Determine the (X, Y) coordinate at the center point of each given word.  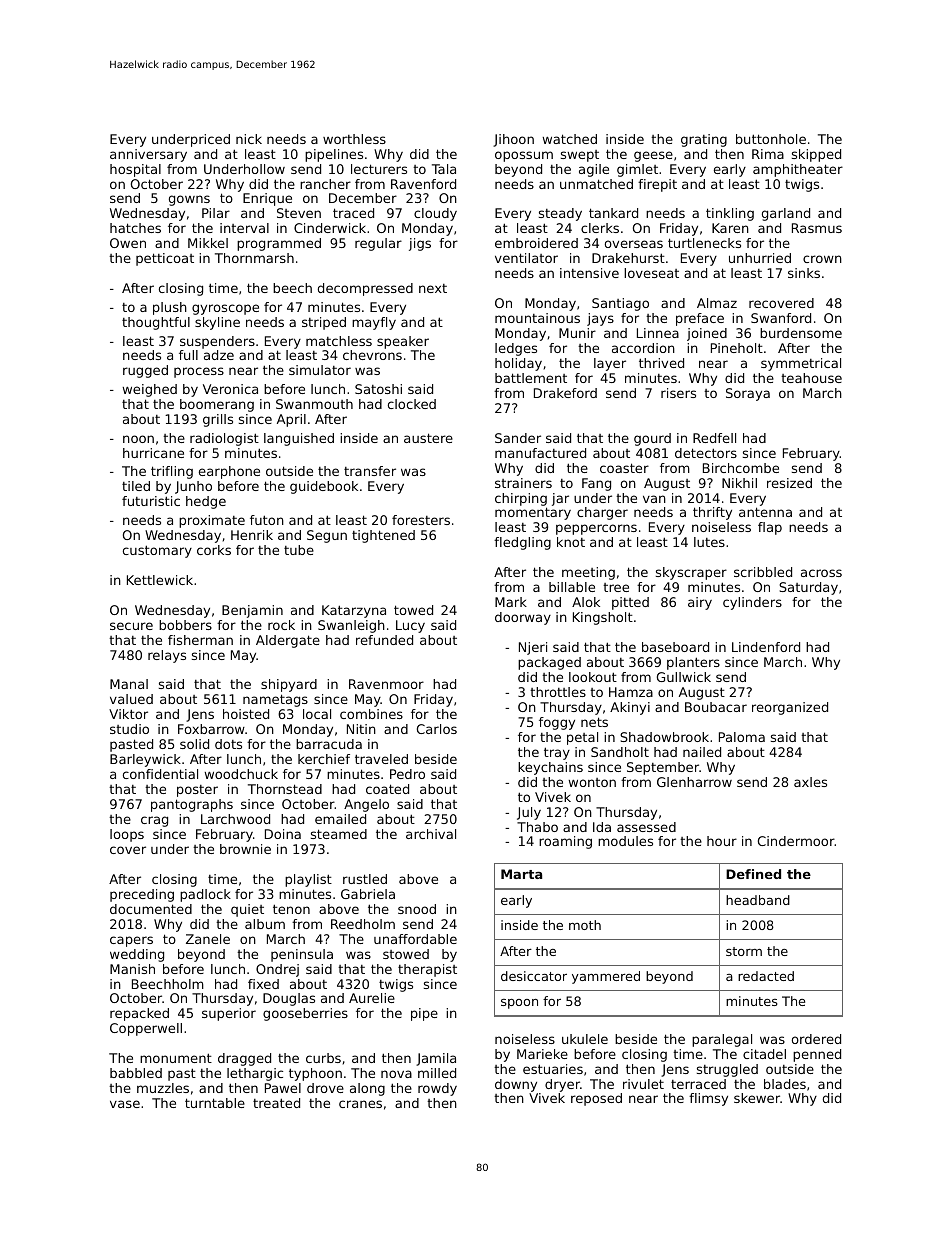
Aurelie (372, 998)
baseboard (675, 647)
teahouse (811, 378)
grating (704, 140)
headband (758, 900)
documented (151, 909)
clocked (412, 404)
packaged (549, 663)
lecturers (379, 169)
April (291, 420)
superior (229, 1014)
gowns (189, 200)
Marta (521, 874)
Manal (129, 684)
